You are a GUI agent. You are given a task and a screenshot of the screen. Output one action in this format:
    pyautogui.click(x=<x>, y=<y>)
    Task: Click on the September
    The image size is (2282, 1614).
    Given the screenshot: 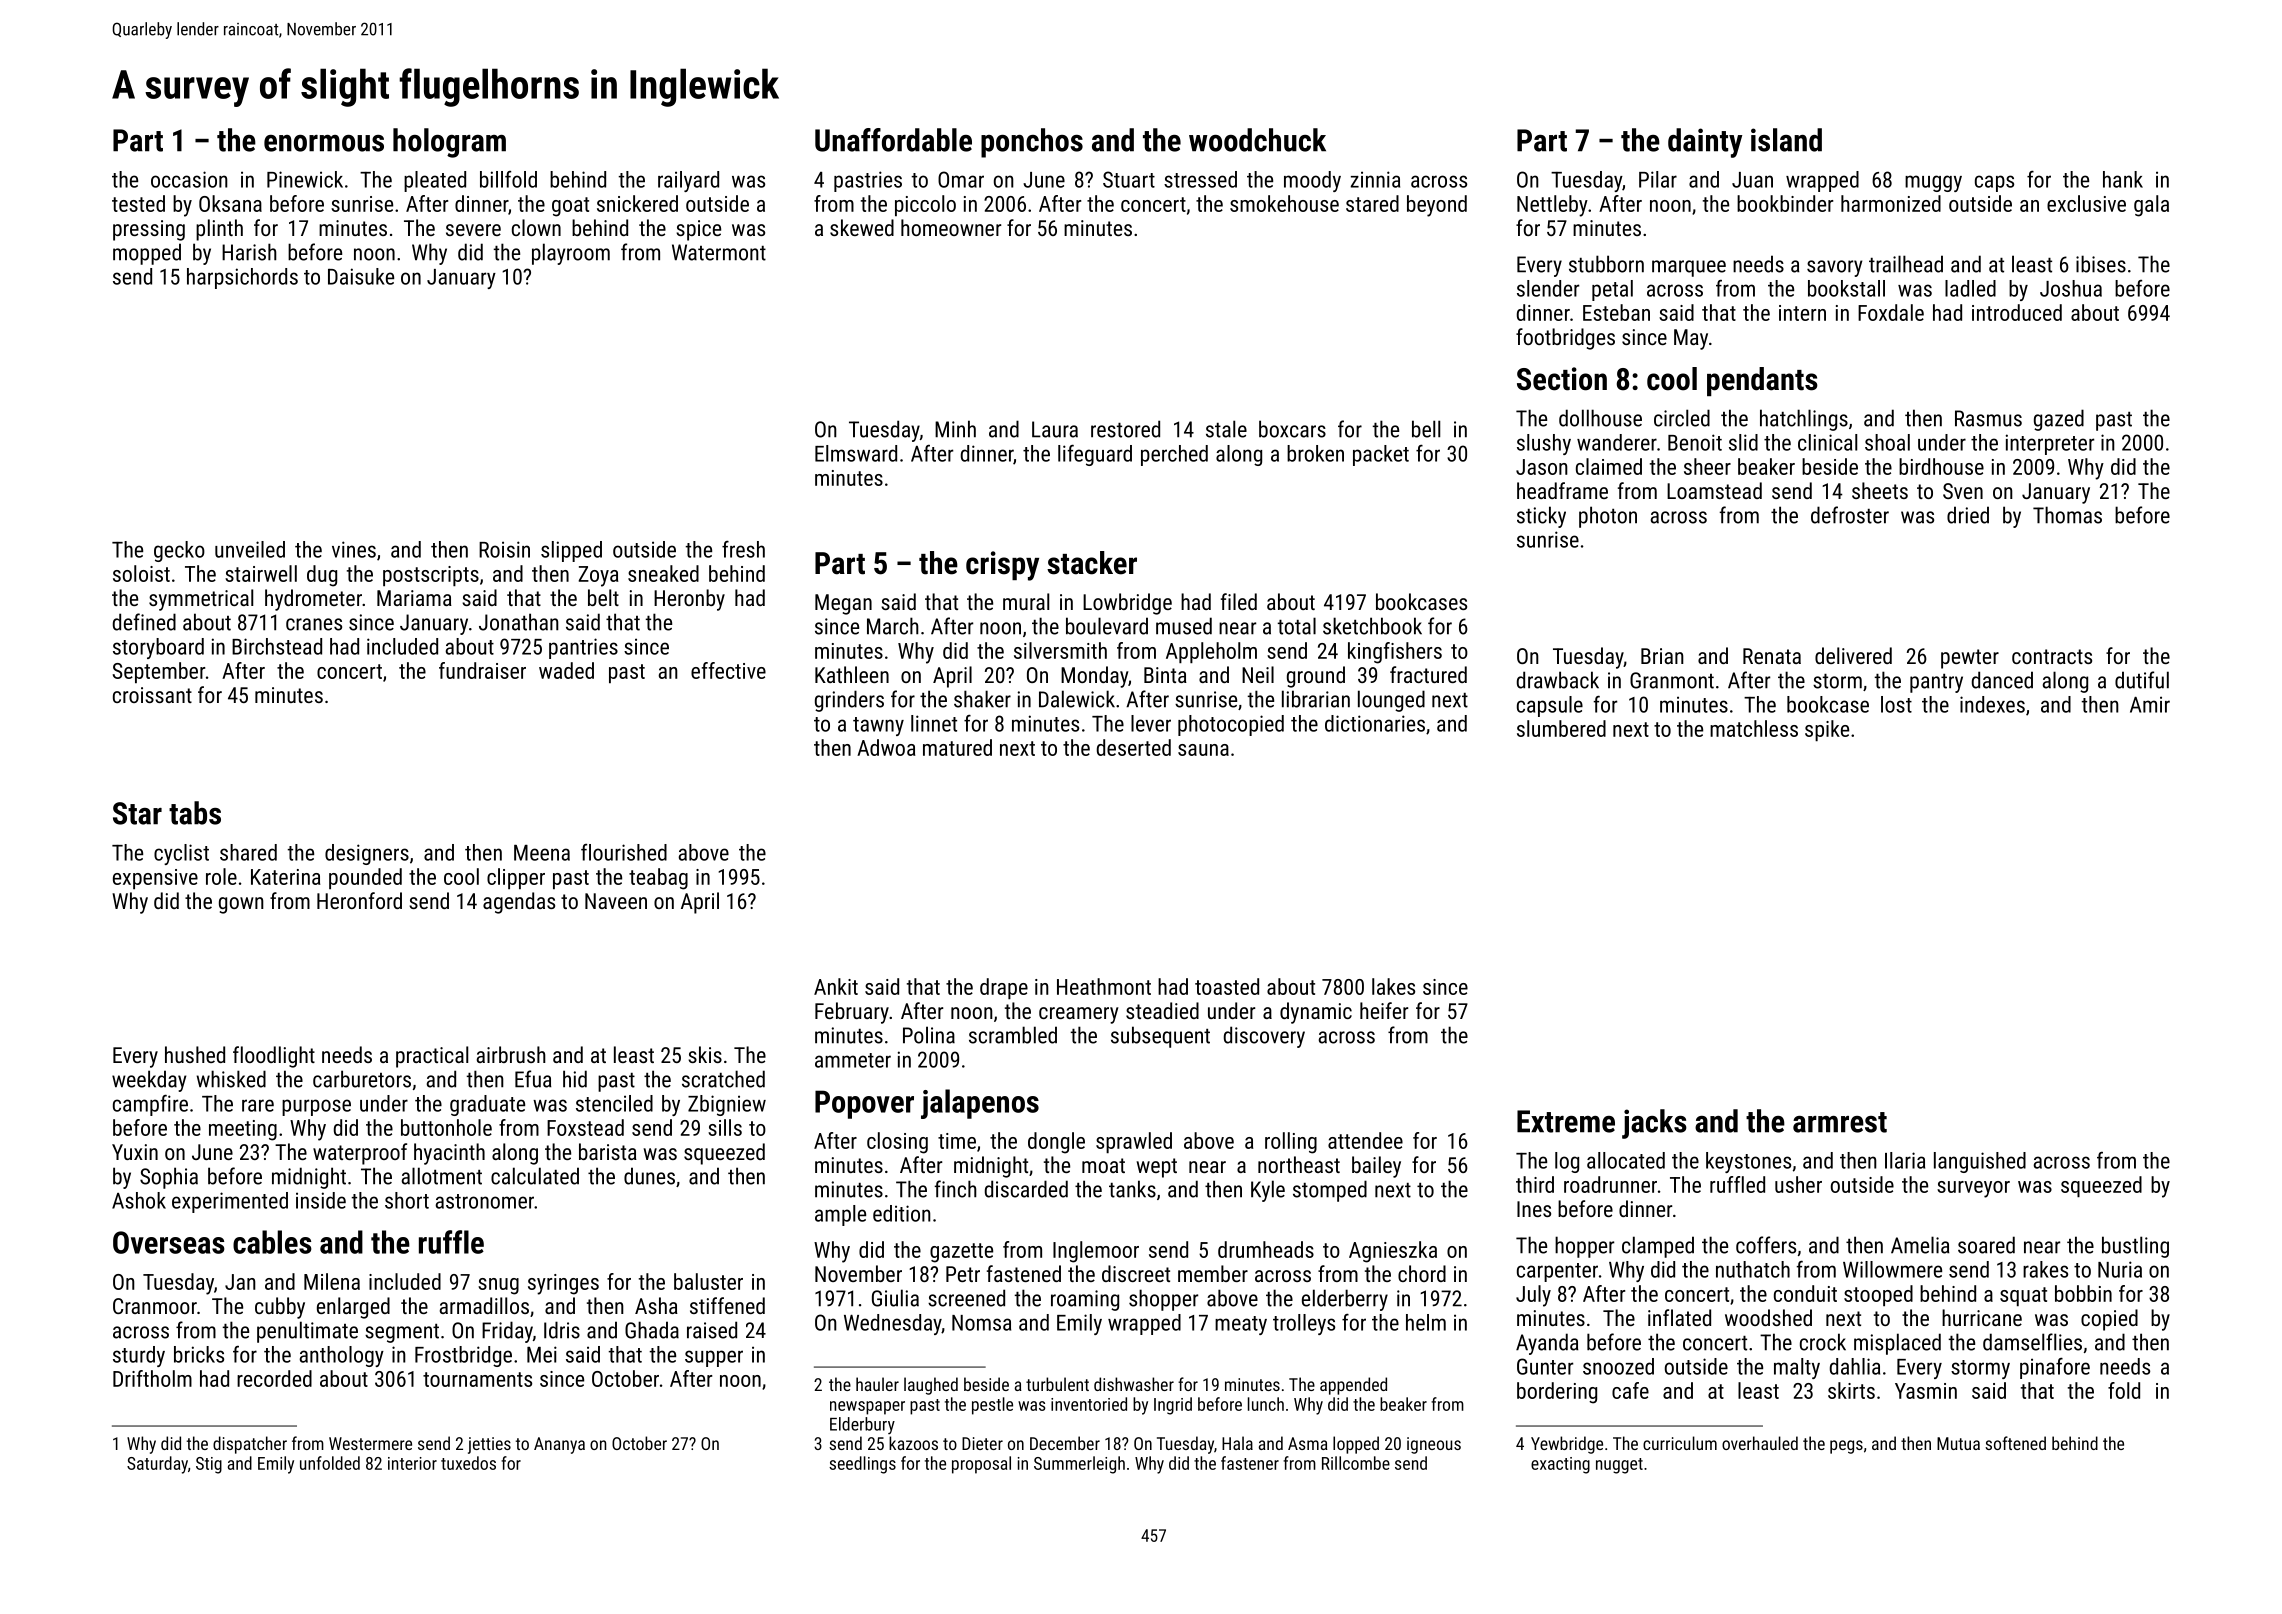 What is the action you would take?
    pyautogui.click(x=159, y=672)
